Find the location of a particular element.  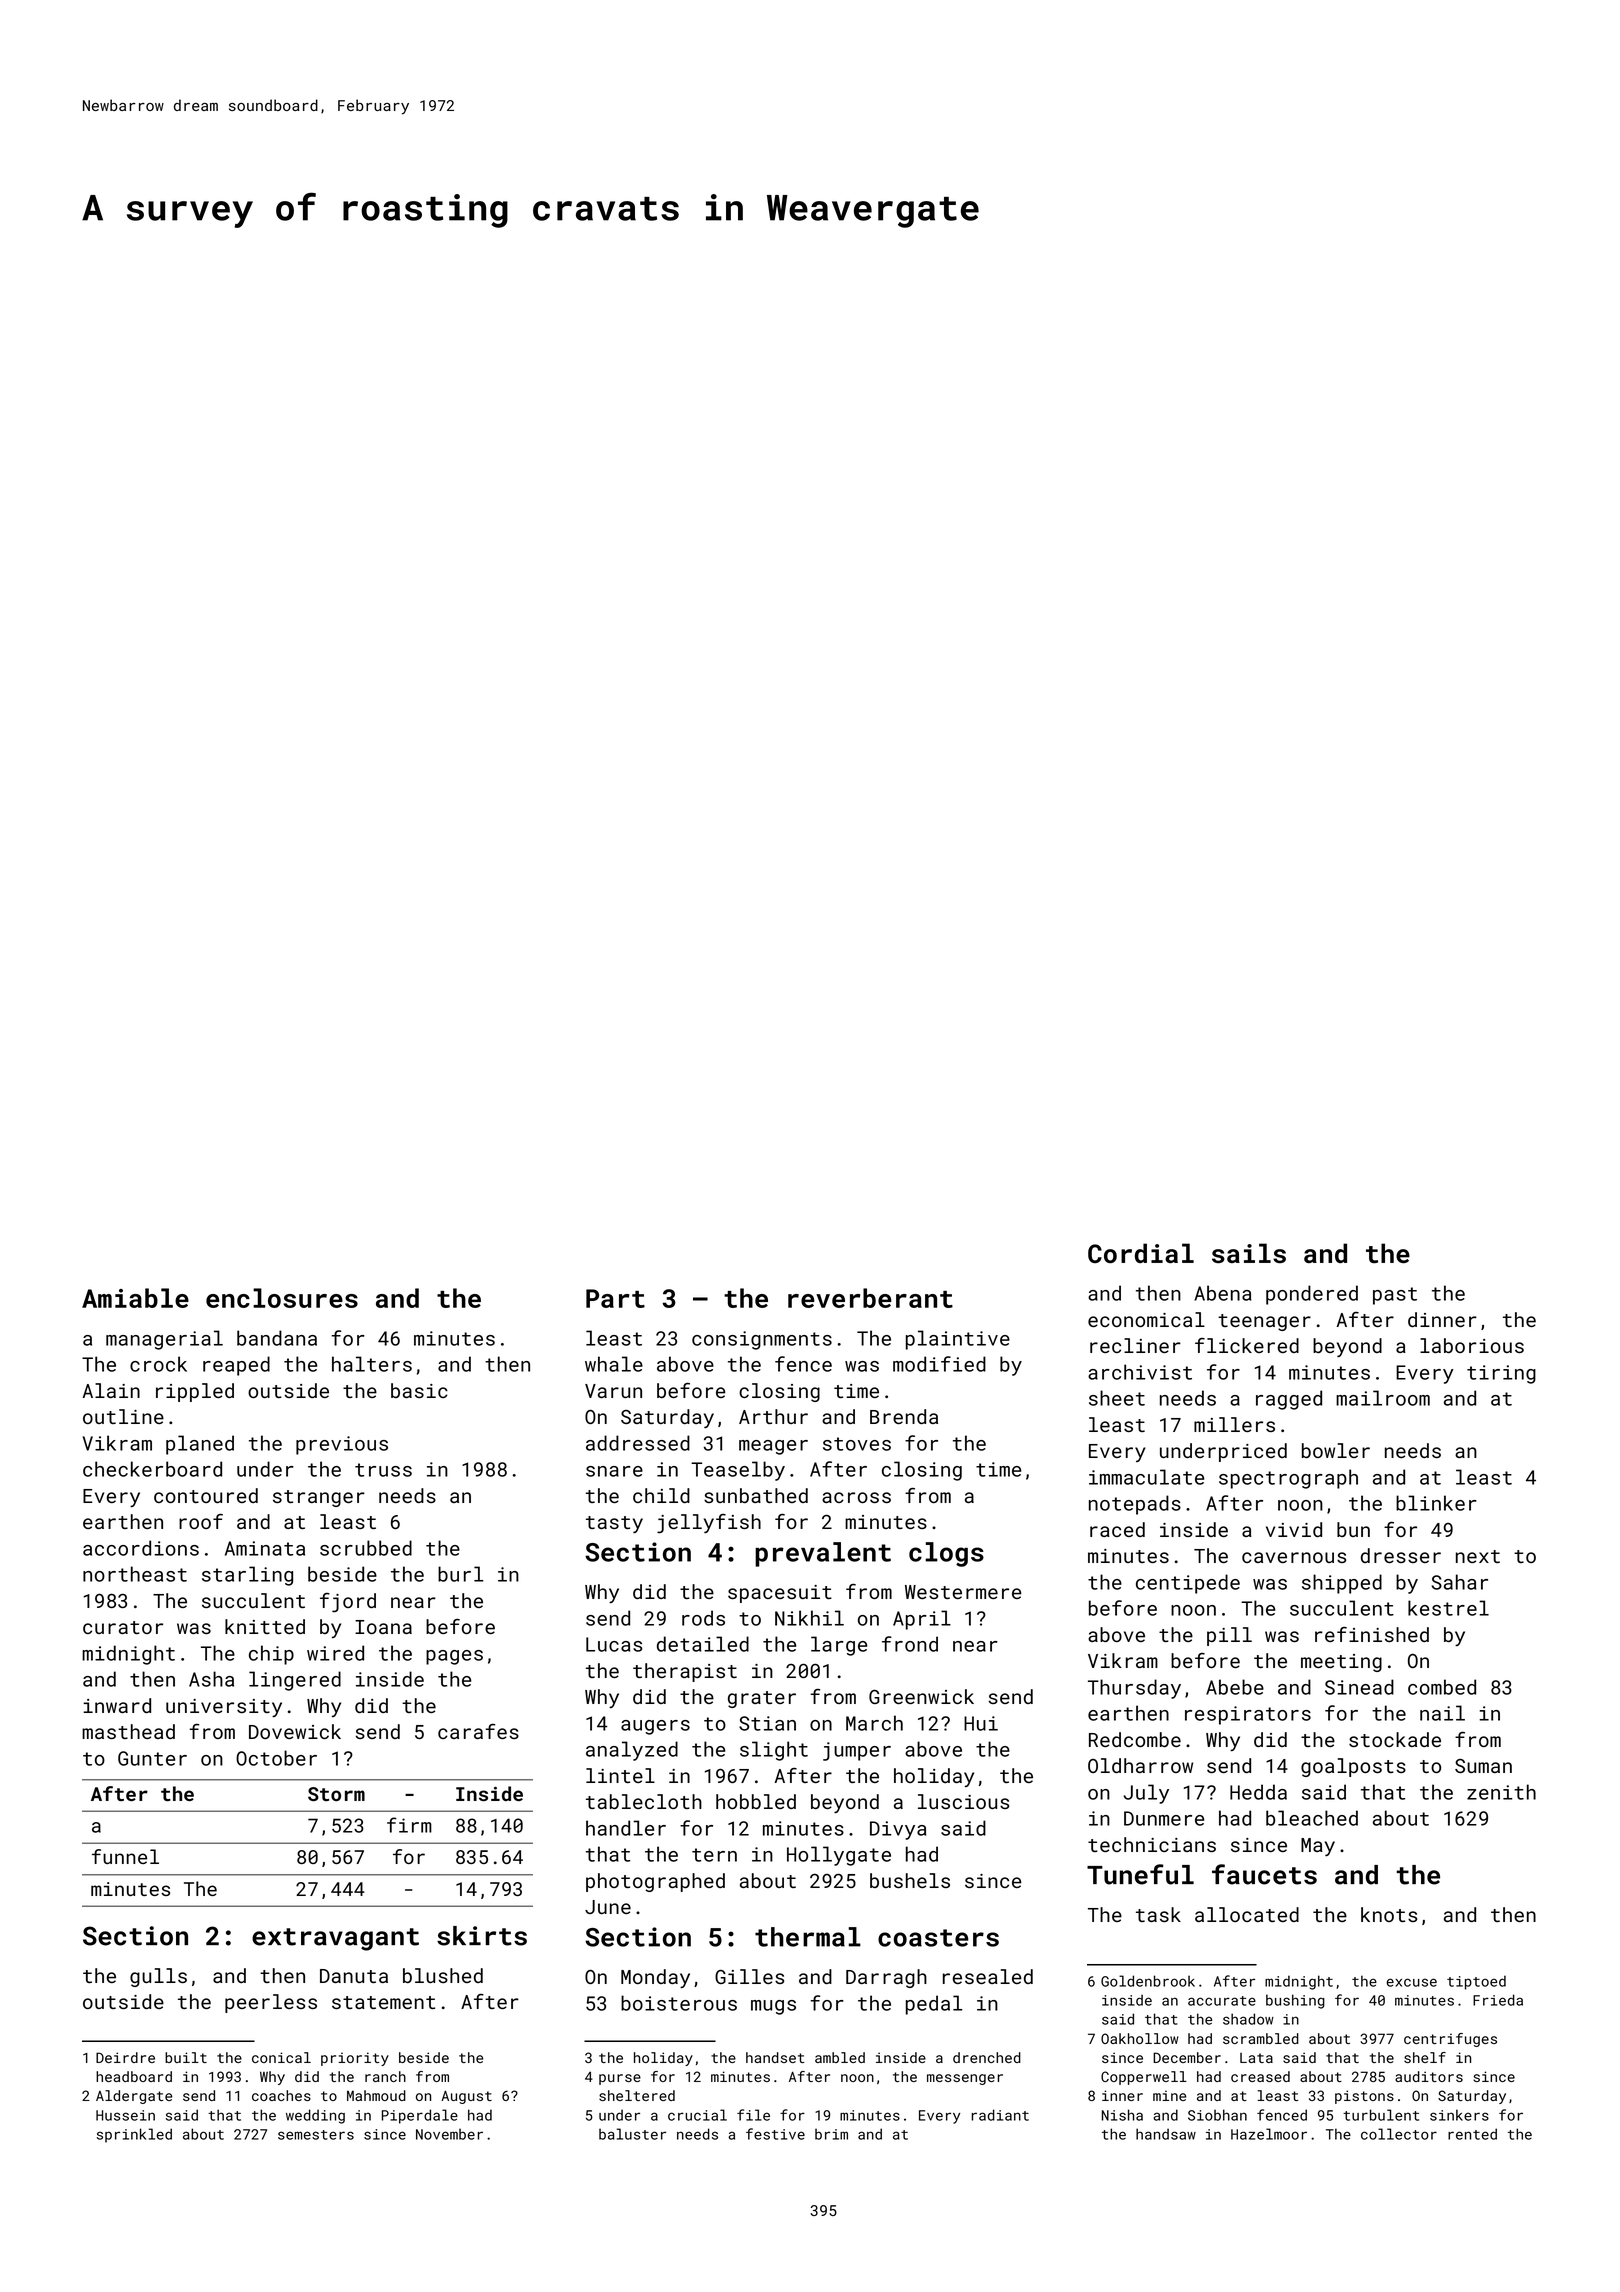

Amiable is located at coordinates (135, 1298).
